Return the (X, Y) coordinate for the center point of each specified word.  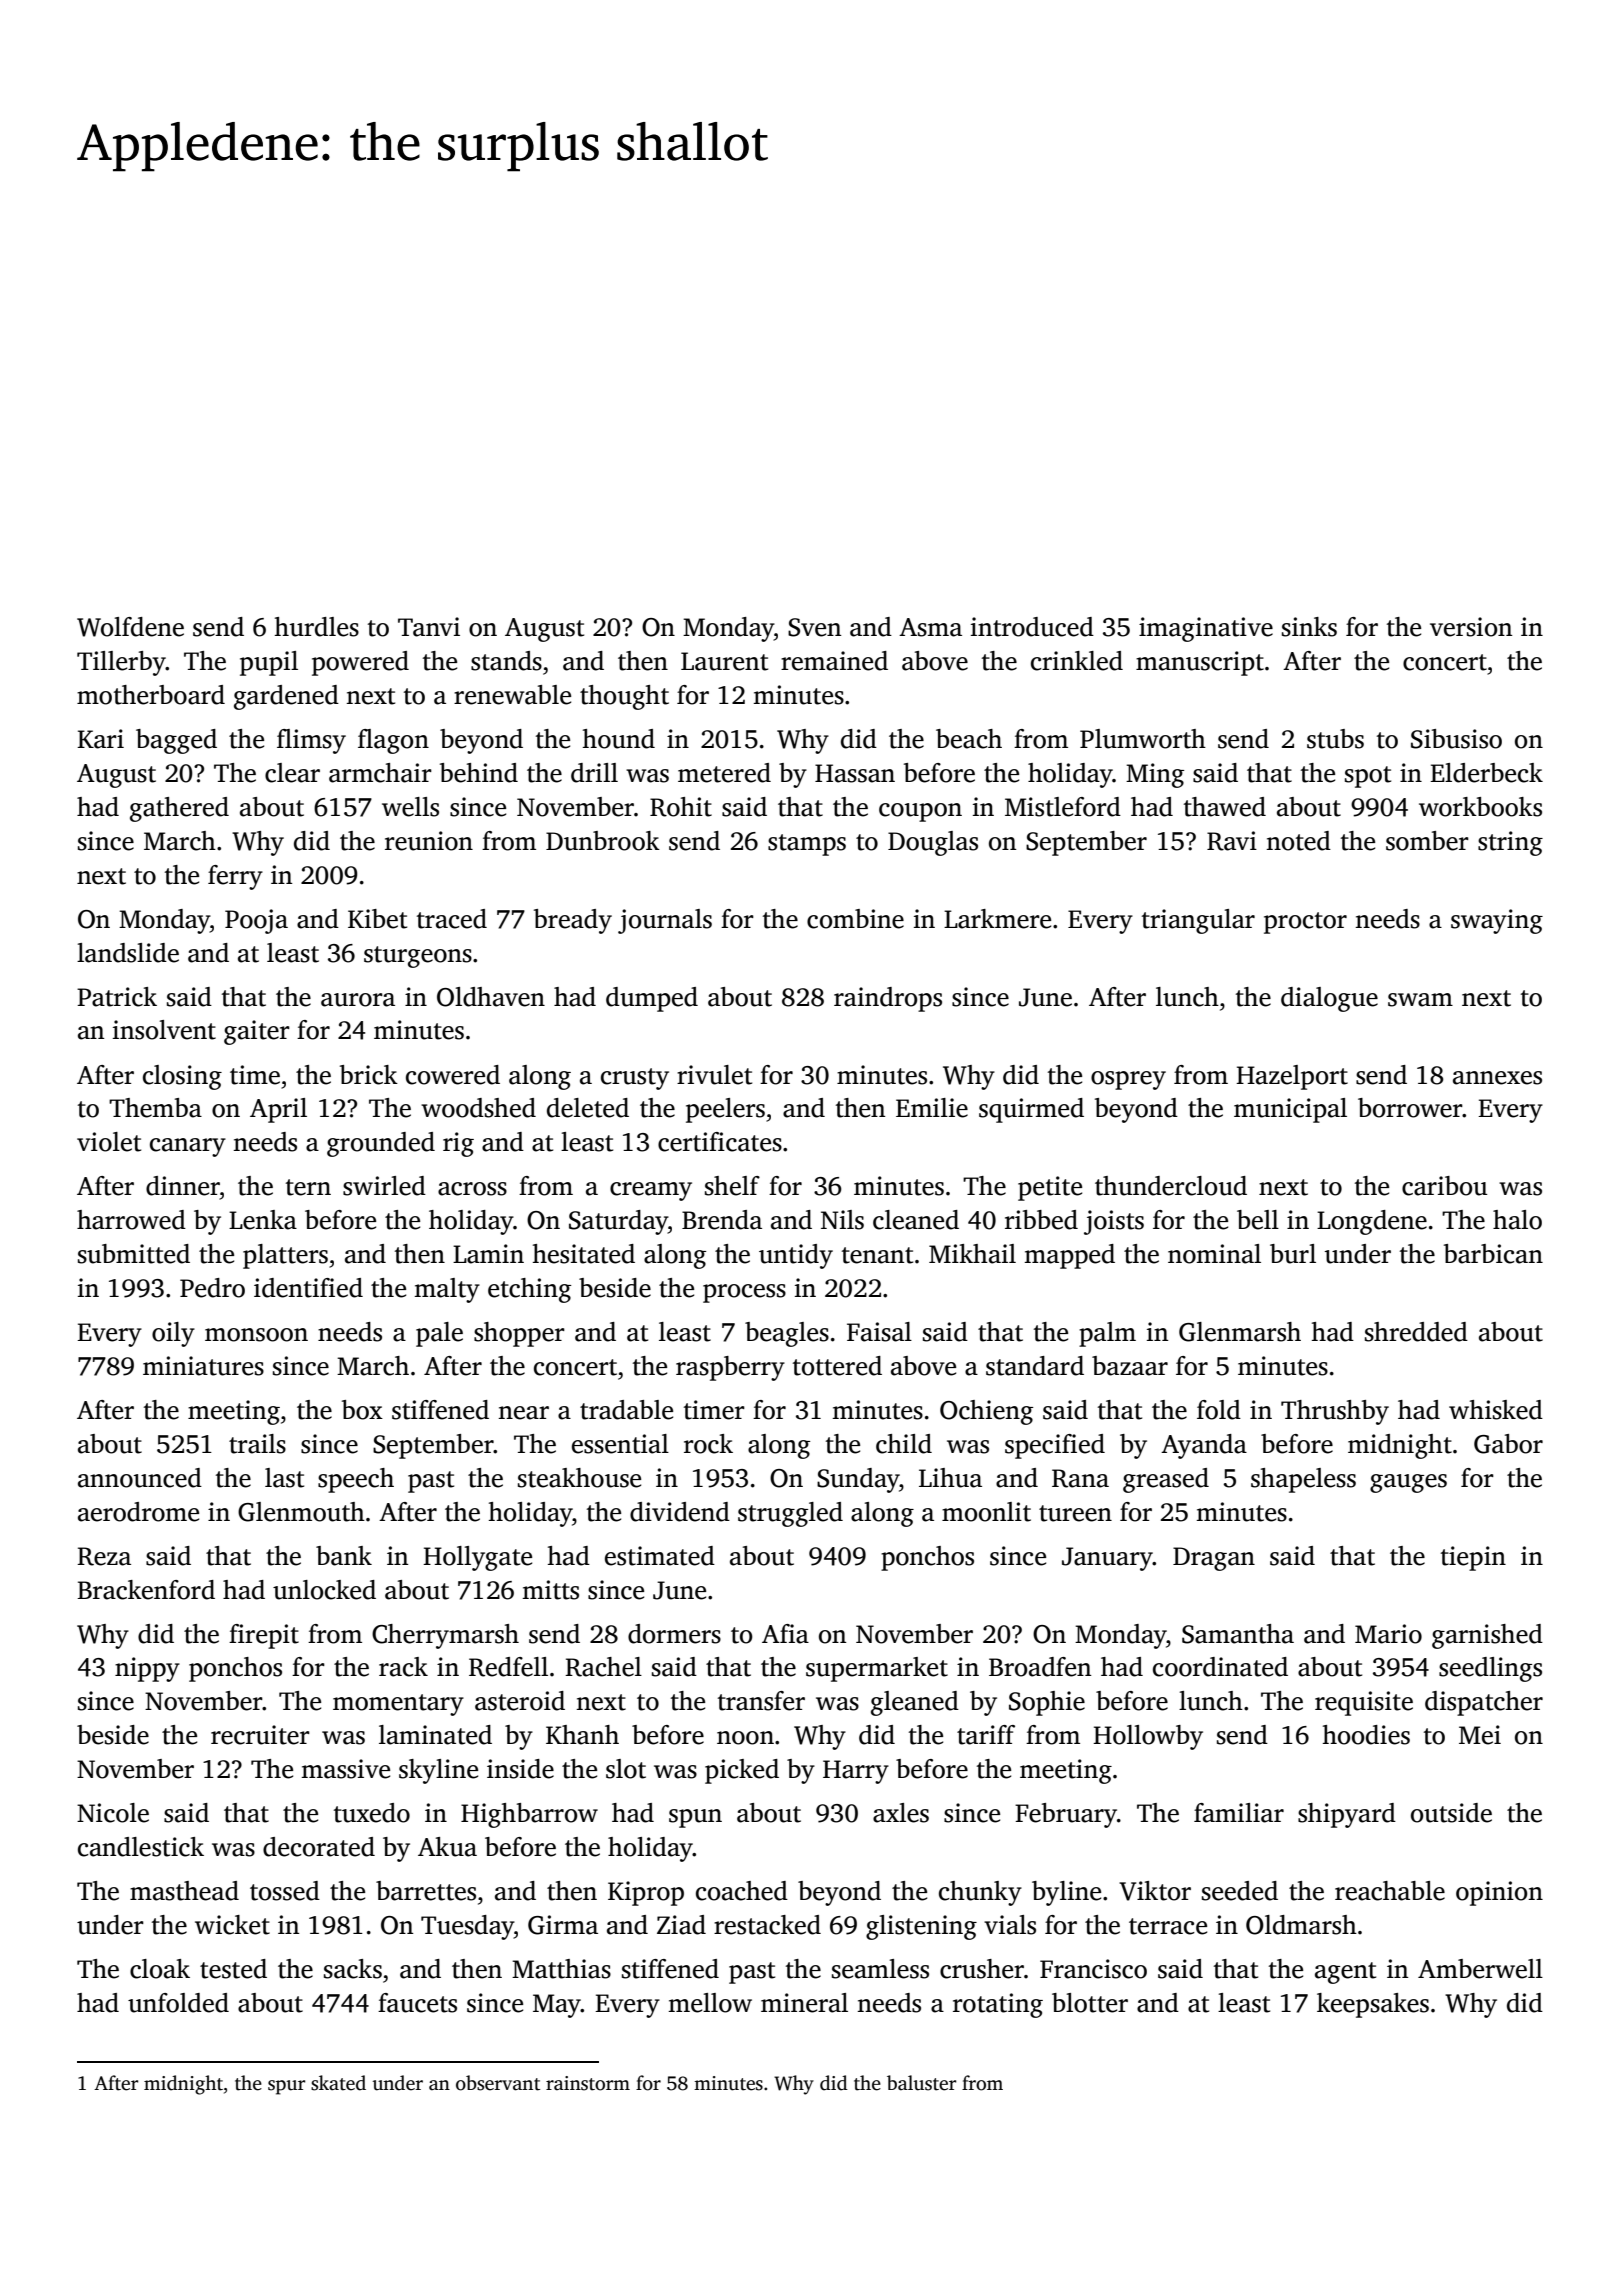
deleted (588, 1108)
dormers (674, 1634)
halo (1517, 1220)
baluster (922, 2083)
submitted (134, 1254)
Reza (104, 1556)
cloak (160, 1969)
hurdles (317, 627)
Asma (930, 627)
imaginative (1206, 629)
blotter (1090, 2003)
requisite (1364, 1703)
